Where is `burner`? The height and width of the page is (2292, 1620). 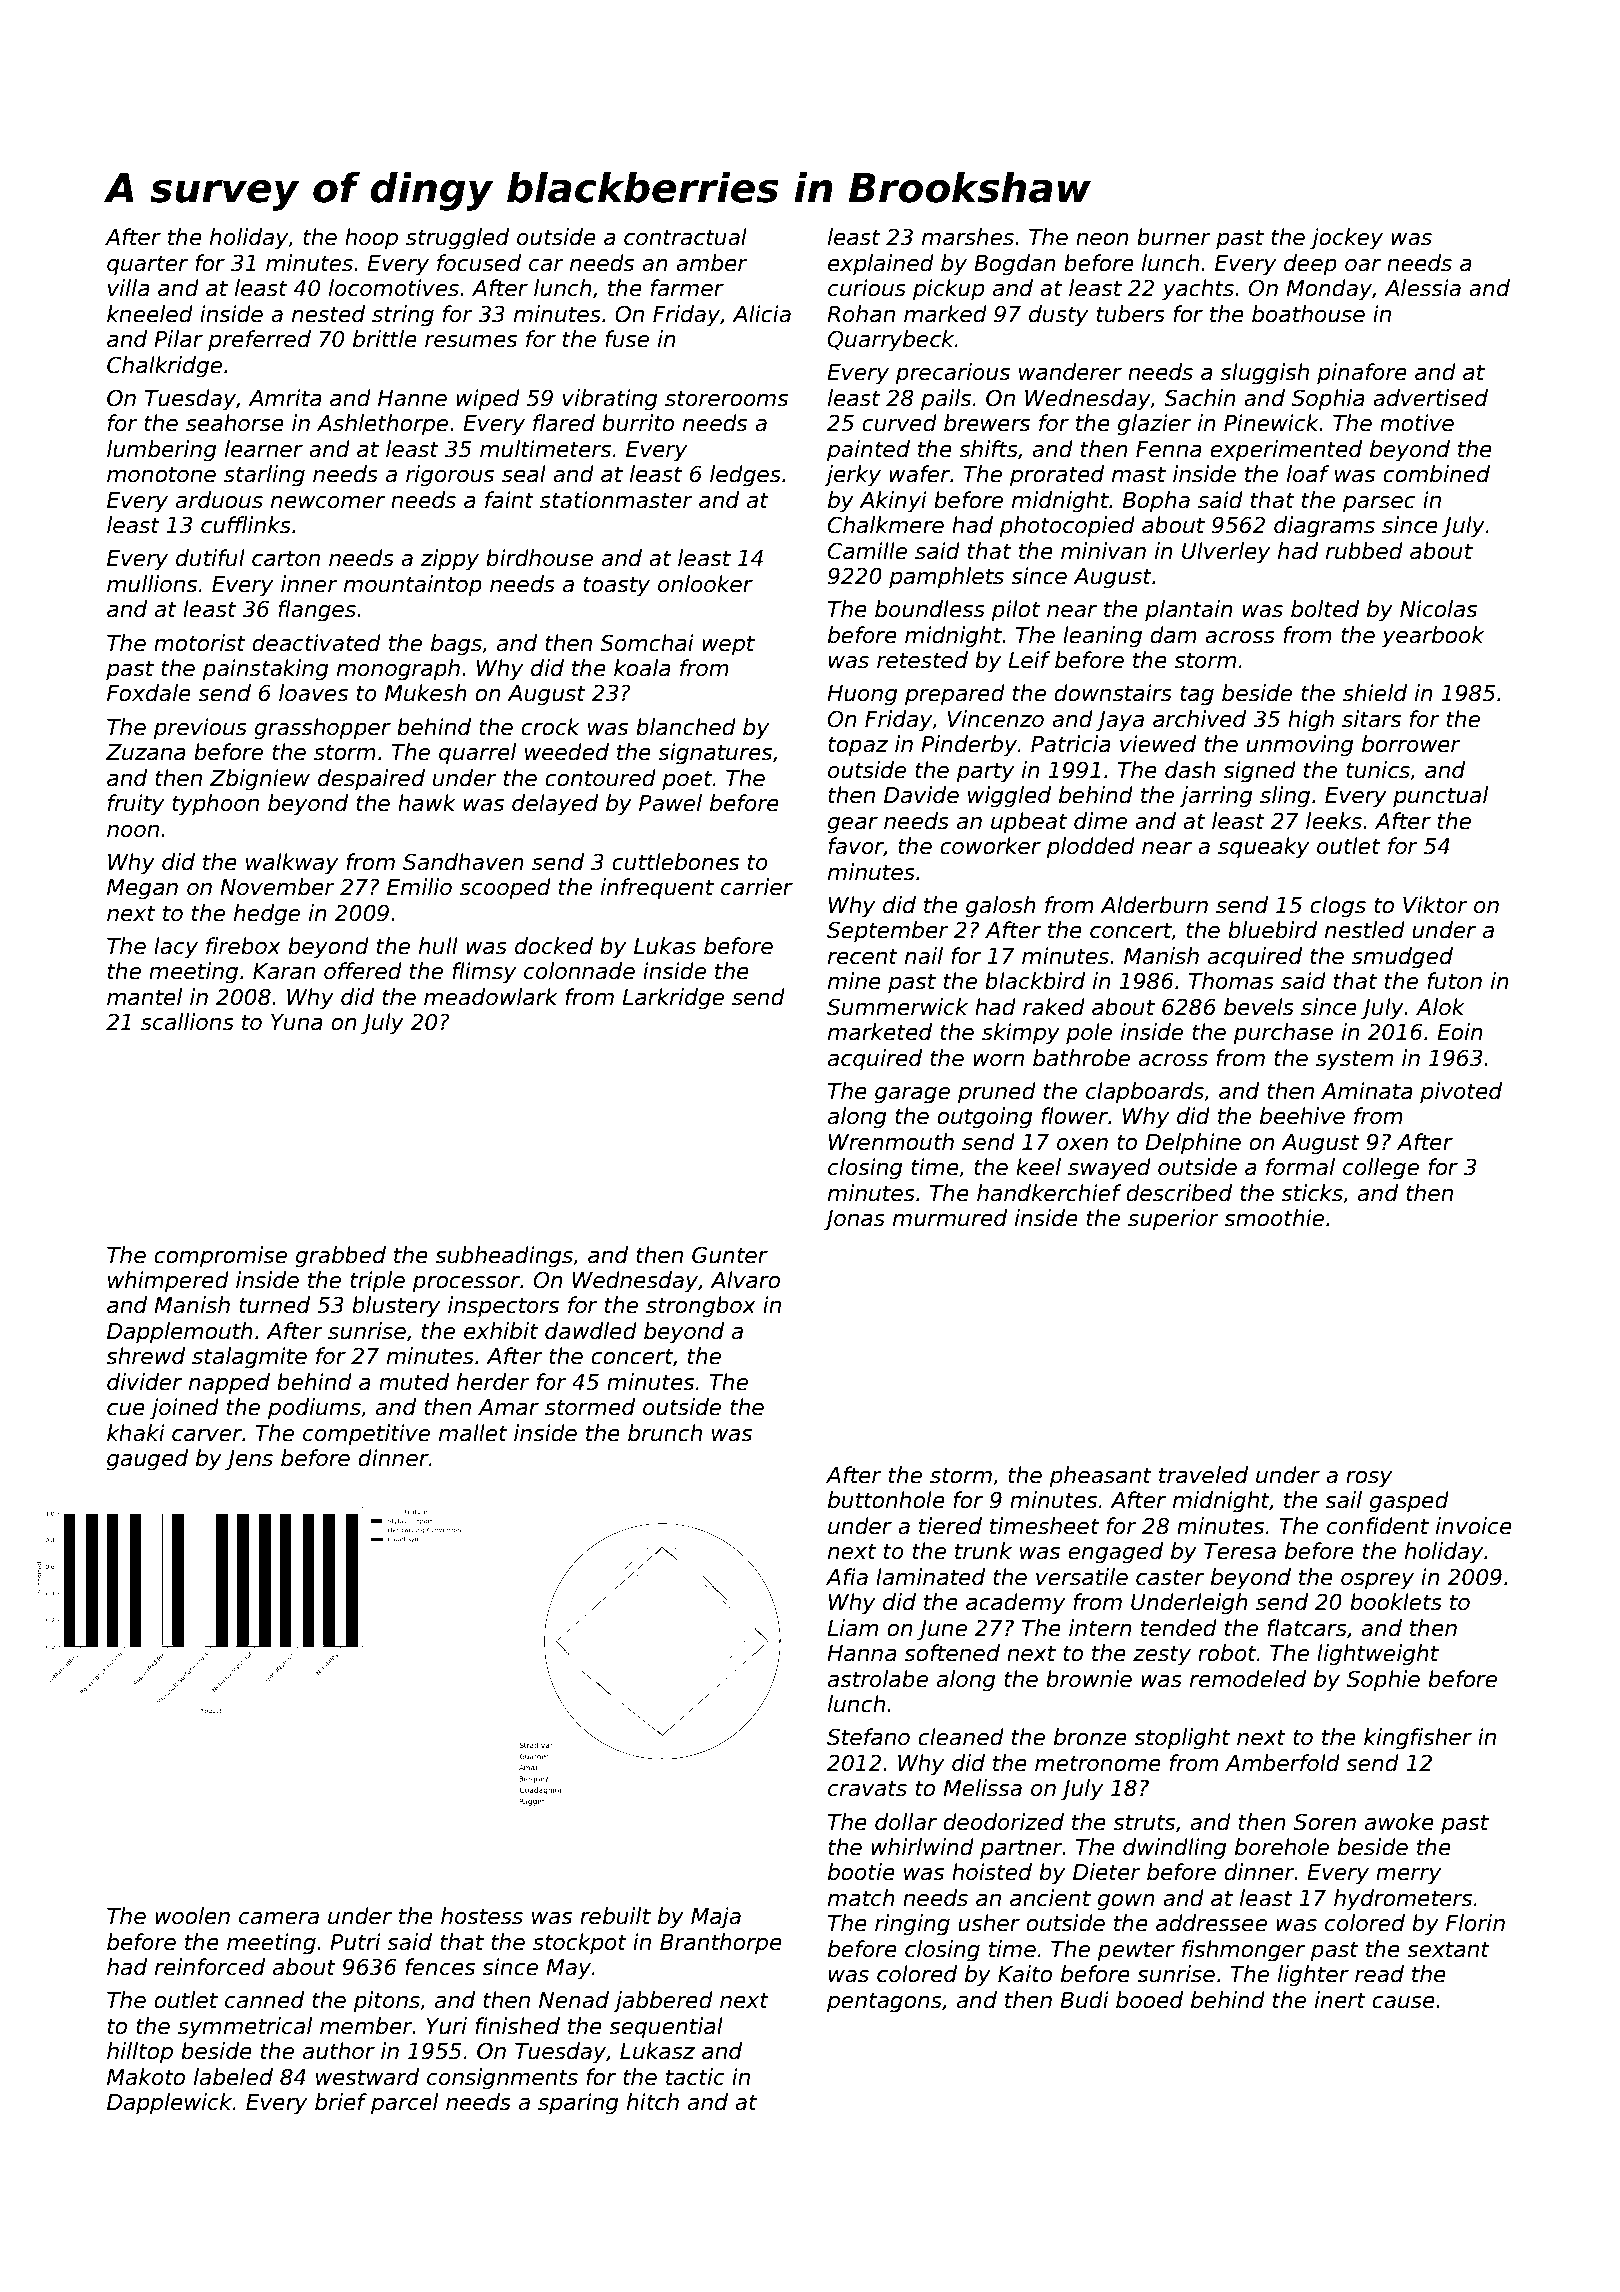
burner is located at coordinates (1174, 237).
